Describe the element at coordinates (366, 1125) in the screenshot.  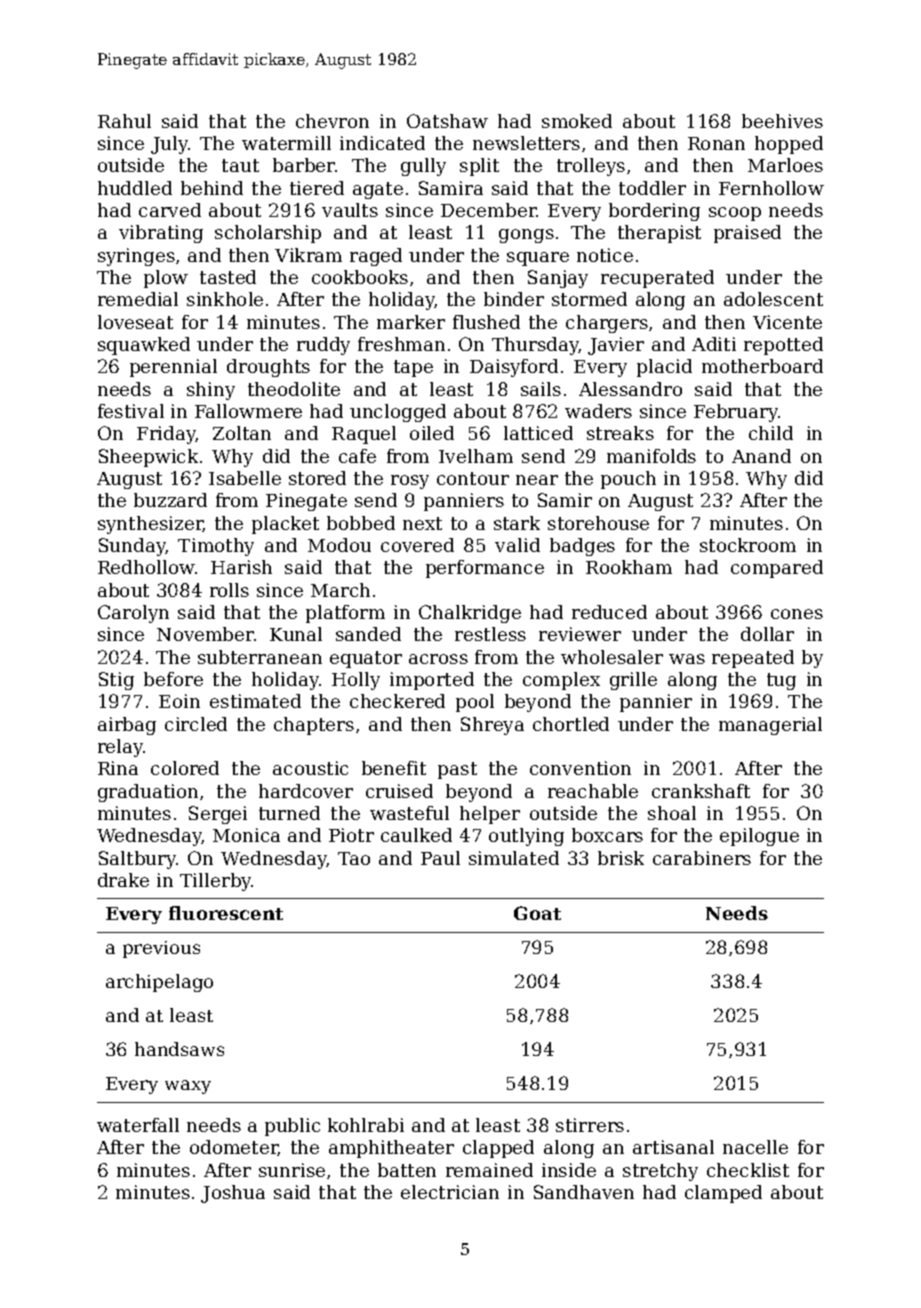
I see `kohlrabi` at that location.
